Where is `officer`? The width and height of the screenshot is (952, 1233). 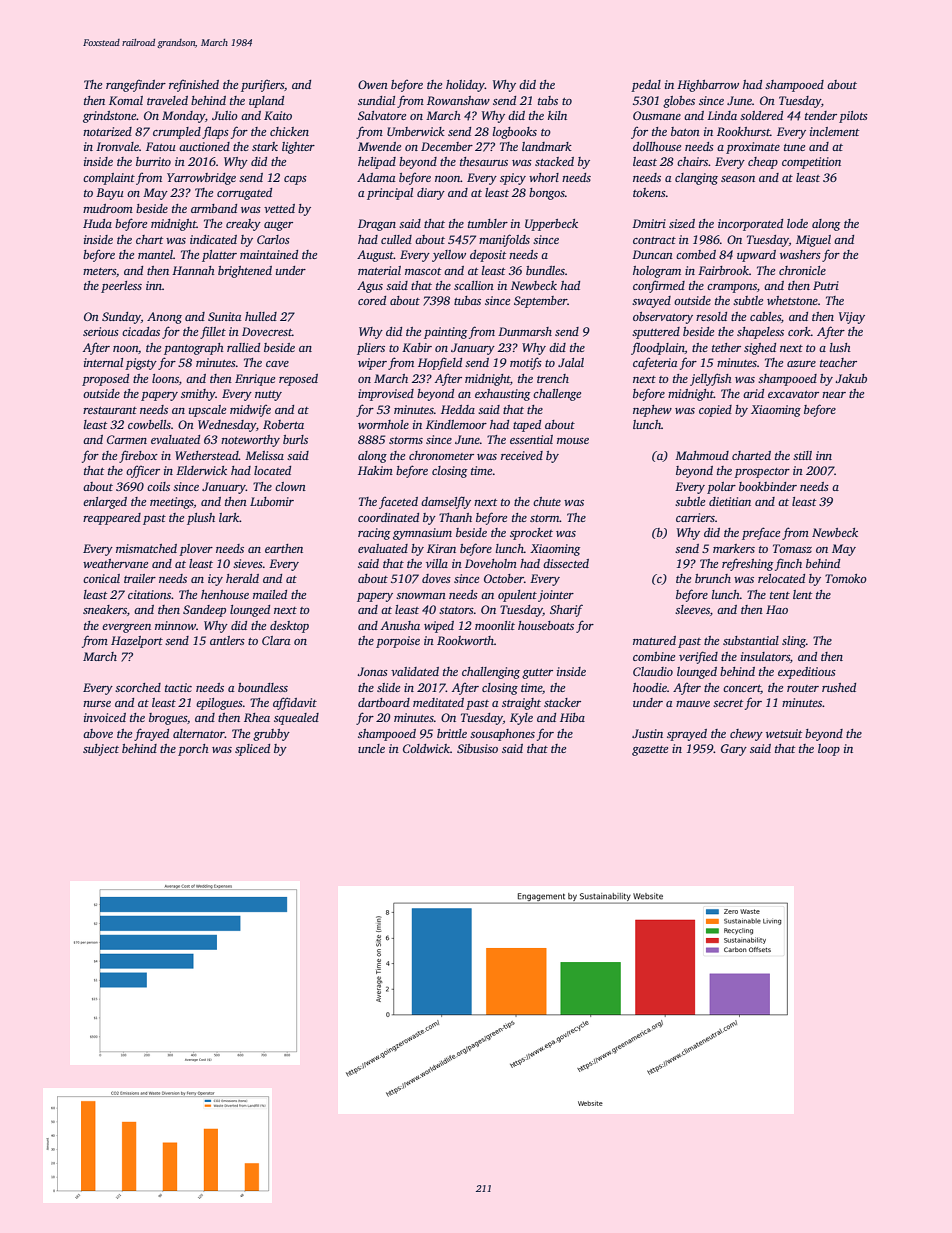
officer is located at coordinates (143, 471).
